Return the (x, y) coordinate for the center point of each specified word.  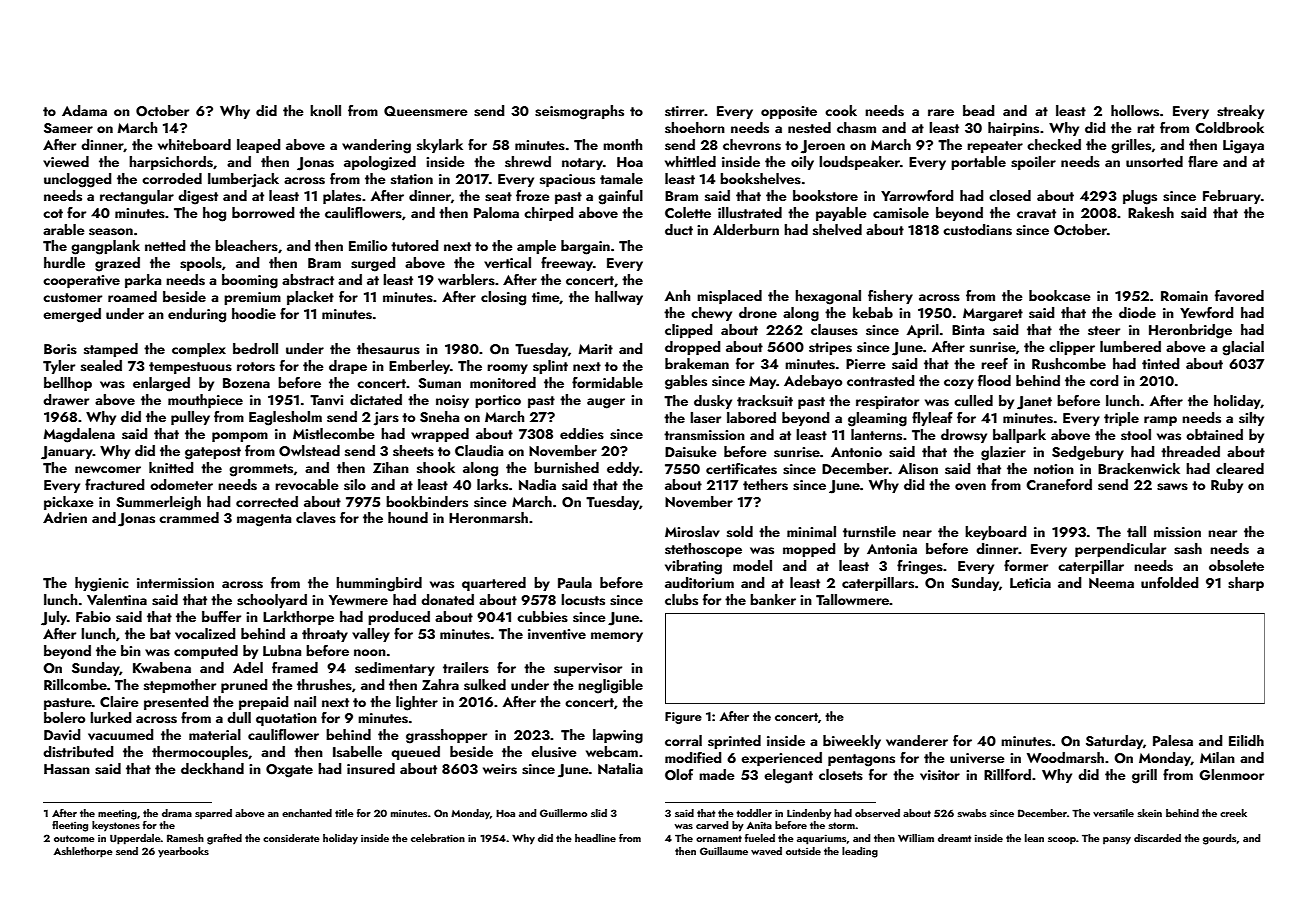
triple (1121, 419)
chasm (856, 128)
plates (342, 197)
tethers (765, 485)
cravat (1036, 214)
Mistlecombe (334, 434)
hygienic (102, 584)
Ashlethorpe (83, 852)
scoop (1062, 840)
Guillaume (724, 851)
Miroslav (692, 532)
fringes (920, 567)
